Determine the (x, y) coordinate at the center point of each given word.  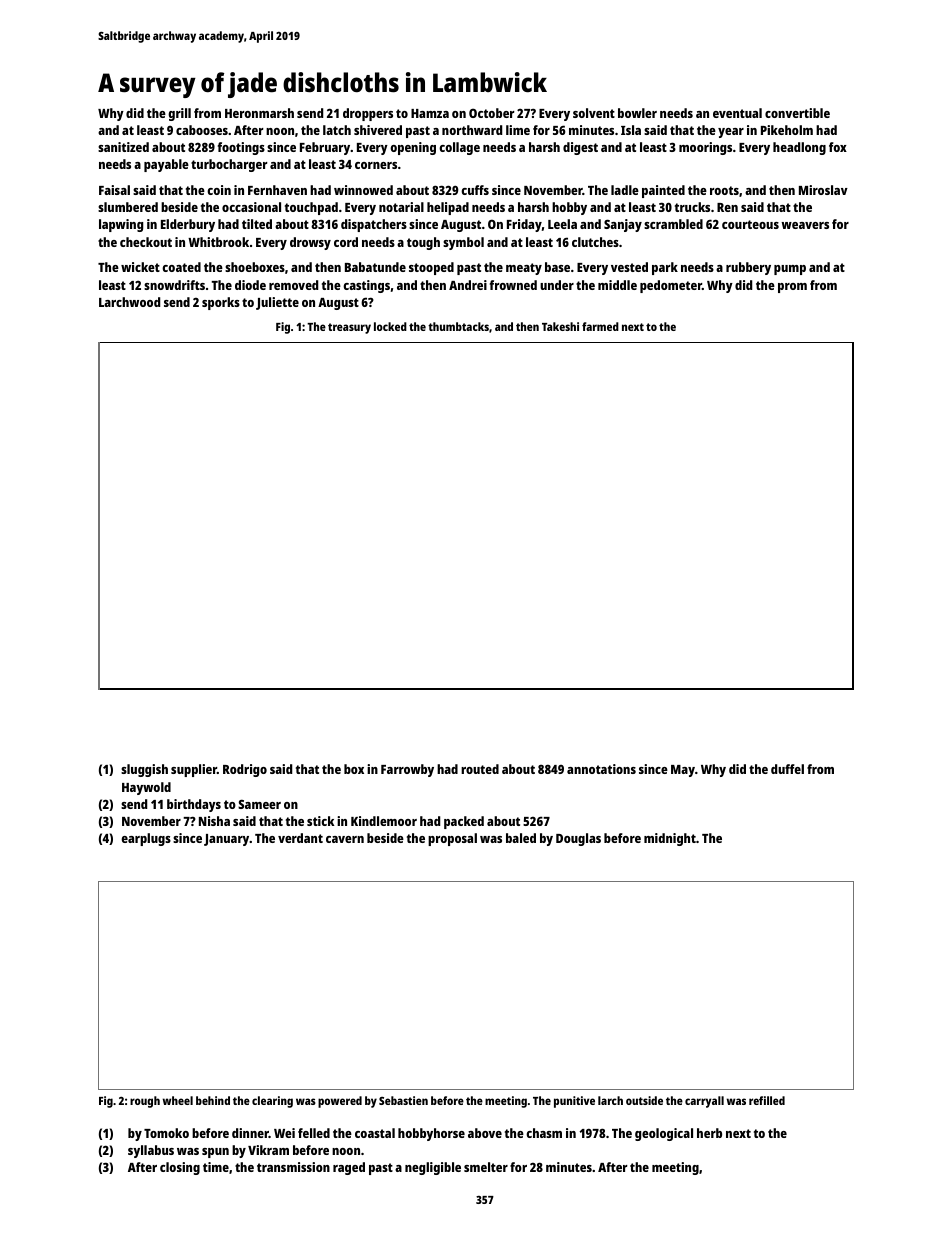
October (492, 113)
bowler (637, 113)
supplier (194, 770)
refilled (767, 1100)
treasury (349, 328)
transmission (293, 1167)
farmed (600, 326)
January (227, 840)
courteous (750, 224)
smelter (486, 1167)
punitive (574, 1102)
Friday (524, 225)
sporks (221, 303)
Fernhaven (277, 190)
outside (644, 1100)
